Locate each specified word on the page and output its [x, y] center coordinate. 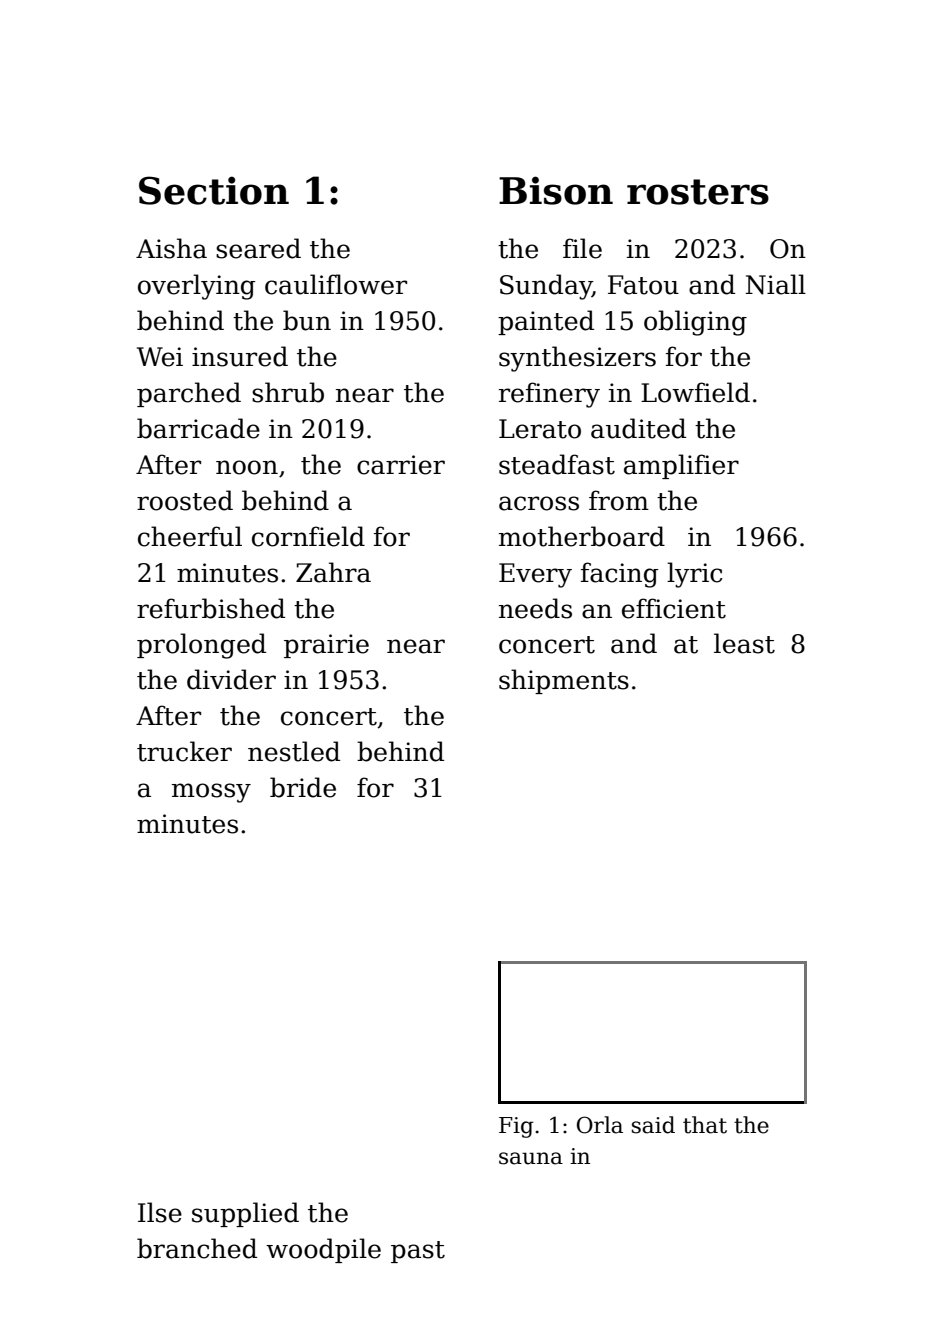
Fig [516, 1127]
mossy [211, 793]
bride [303, 787]
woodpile [323, 1250]
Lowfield [695, 392]
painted [546, 322]
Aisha [171, 248]
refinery [549, 395]
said [653, 1125]
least [744, 643]
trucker [184, 751]
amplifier [681, 466]
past [418, 1252]
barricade [198, 428]
